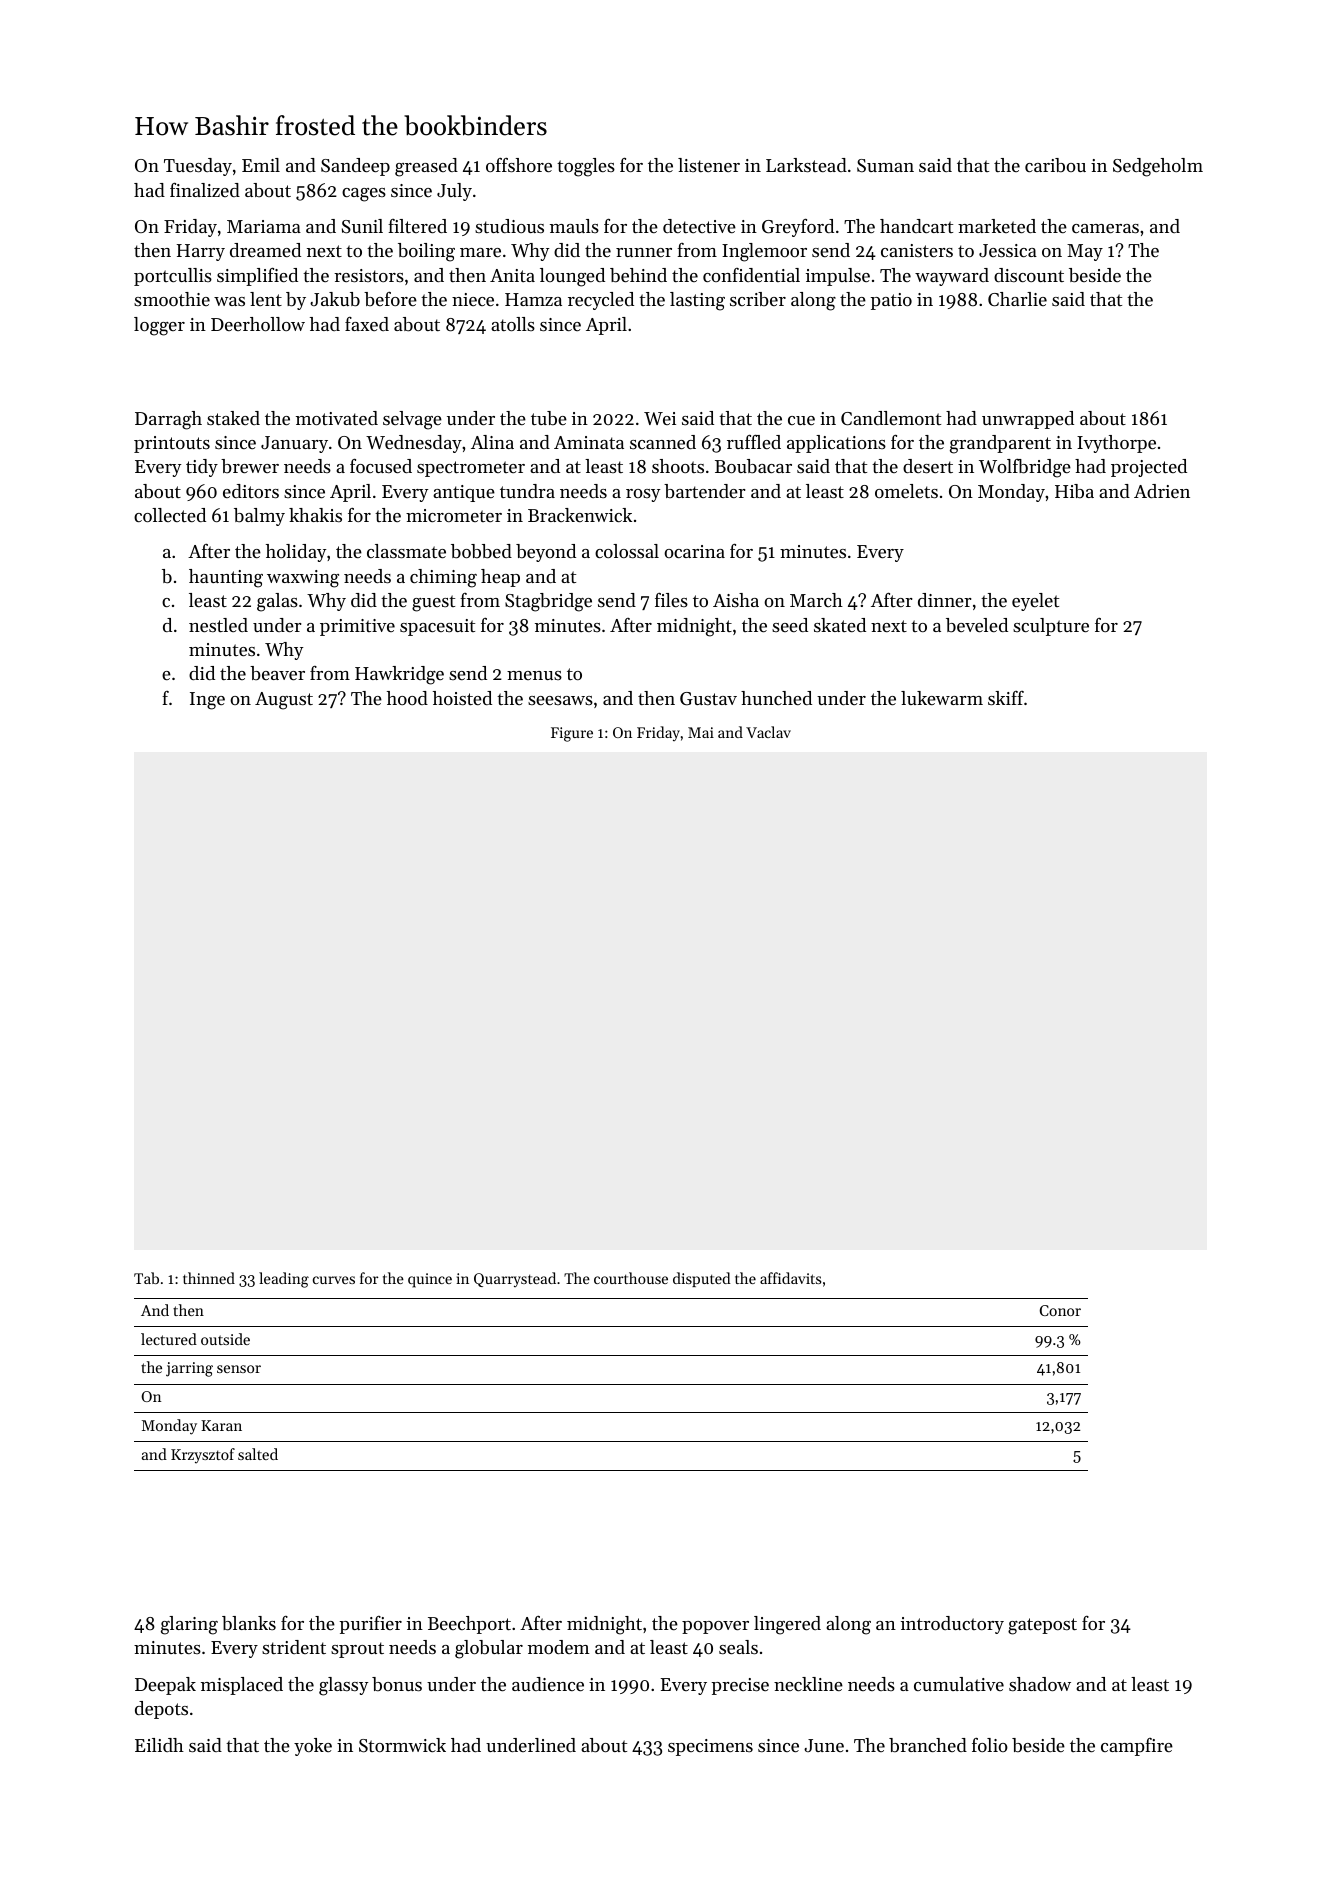 The height and width of the image is (1897, 1341). What do you see at coordinates (381, 466) in the image?
I see `focused` at bounding box center [381, 466].
